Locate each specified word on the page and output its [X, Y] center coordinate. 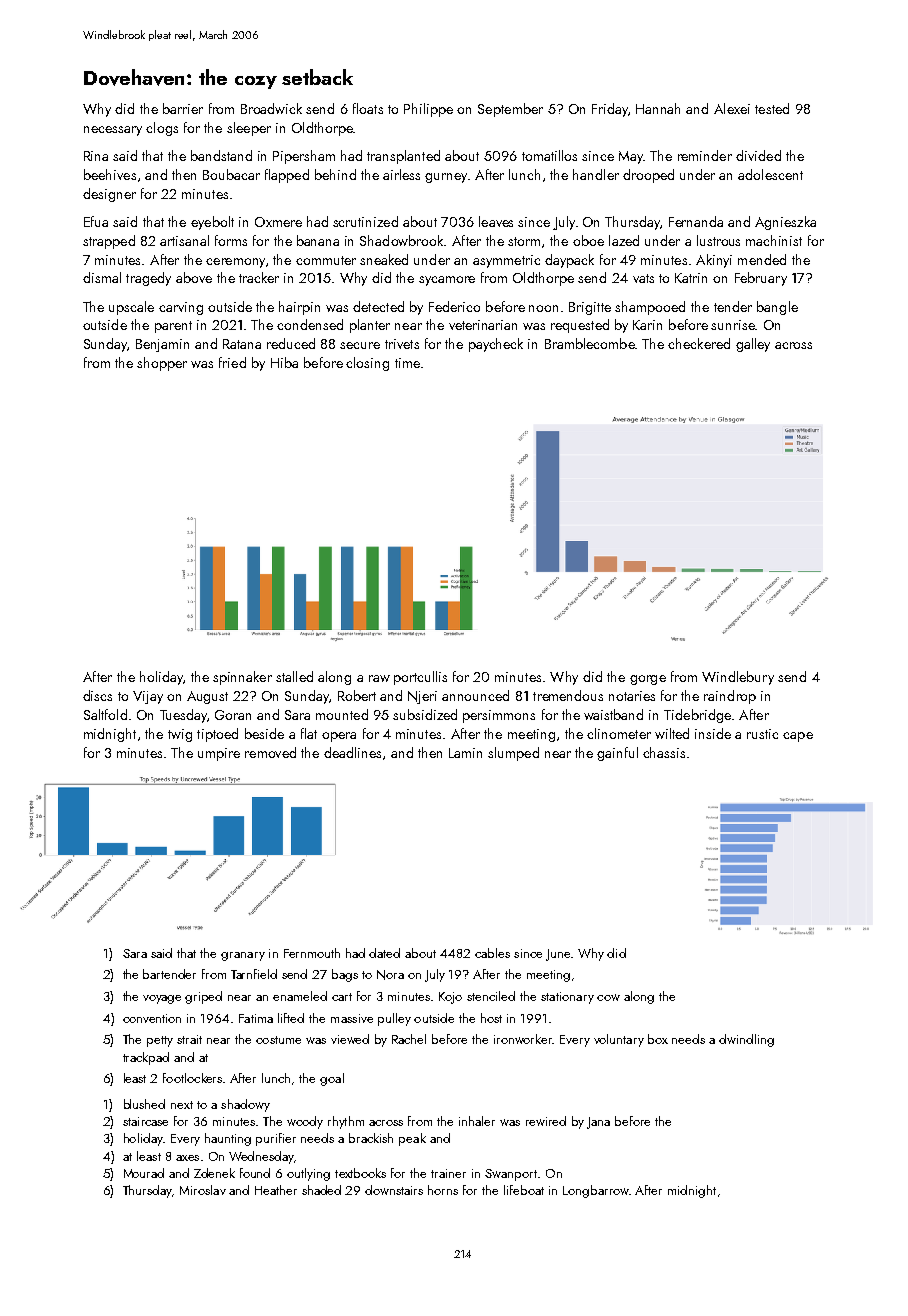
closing [367, 364]
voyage [162, 999]
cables [492, 953]
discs [97, 695]
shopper [162, 364]
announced [475, 695]
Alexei [732, 108]
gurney [446, 178]
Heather [276, 1190]
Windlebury [738, 678]
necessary [113, 131]
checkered [699, 343]
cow [608, 997]
